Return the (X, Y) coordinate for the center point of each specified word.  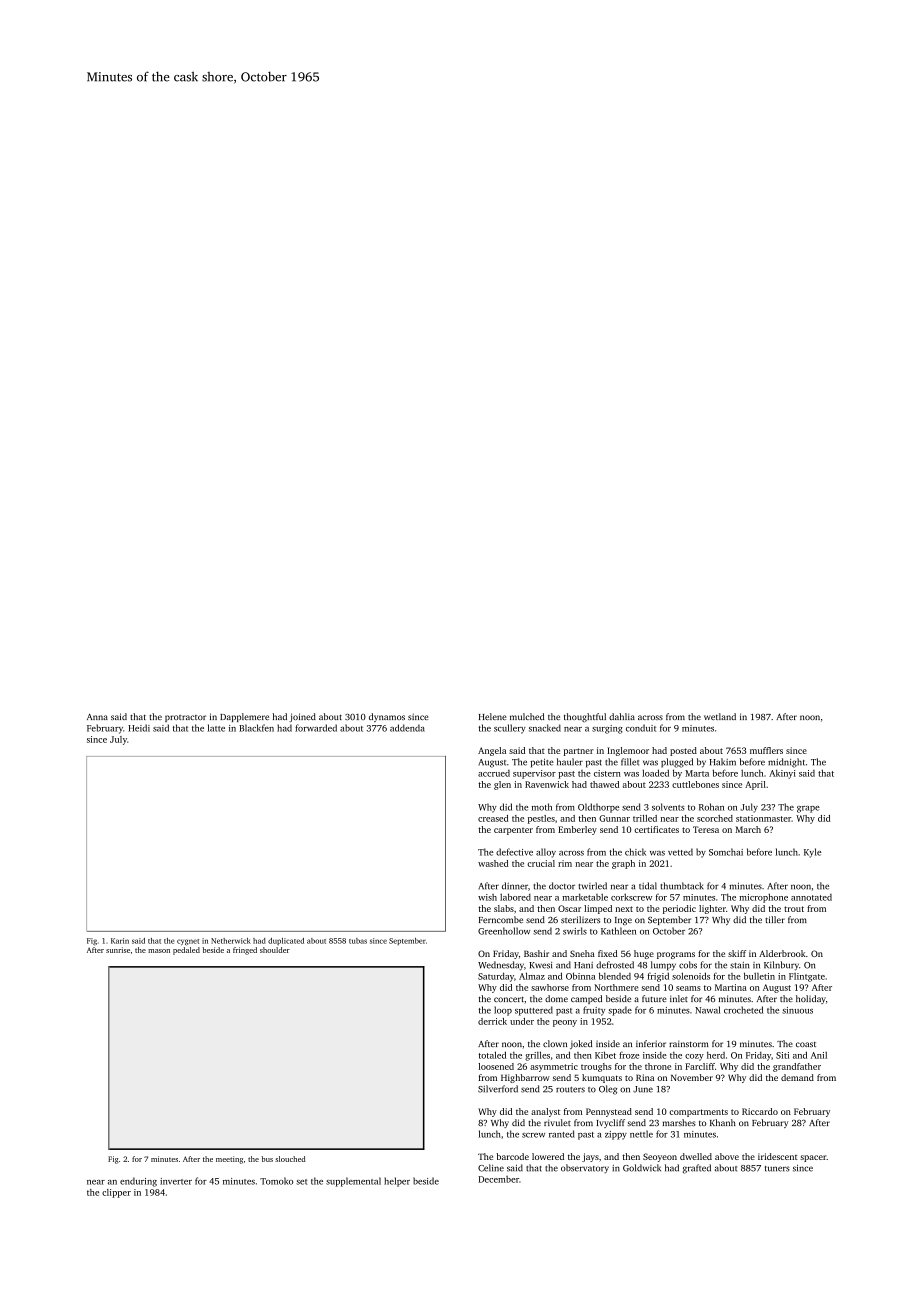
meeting (229, 1160)
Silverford (498, 1089)
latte (216, 728)
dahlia (622, 716)
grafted (697, 1169)
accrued (494, 773)
